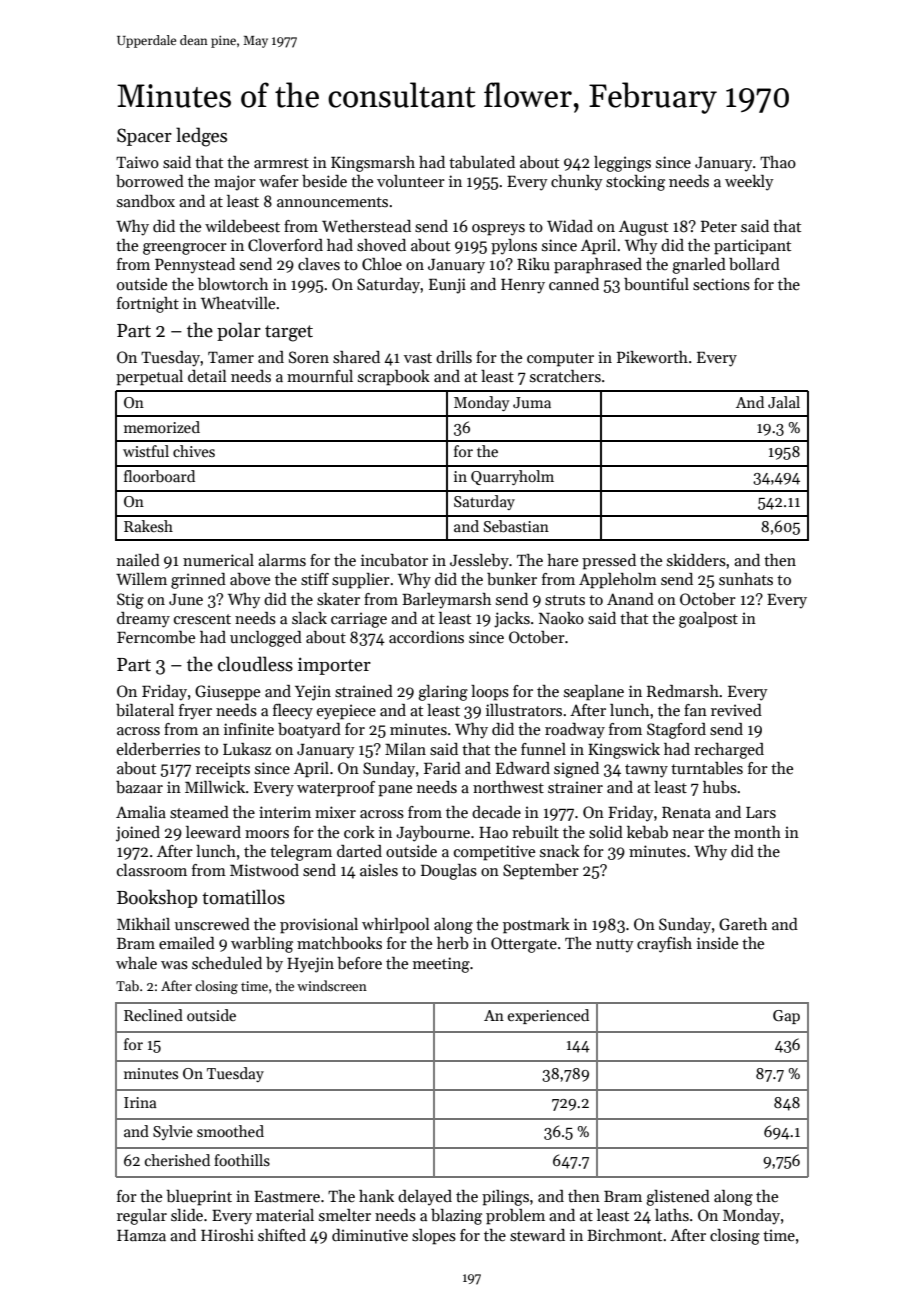 The width and height of the image is (924, 1308). I want to click on bilateral, so click(145, 710).
